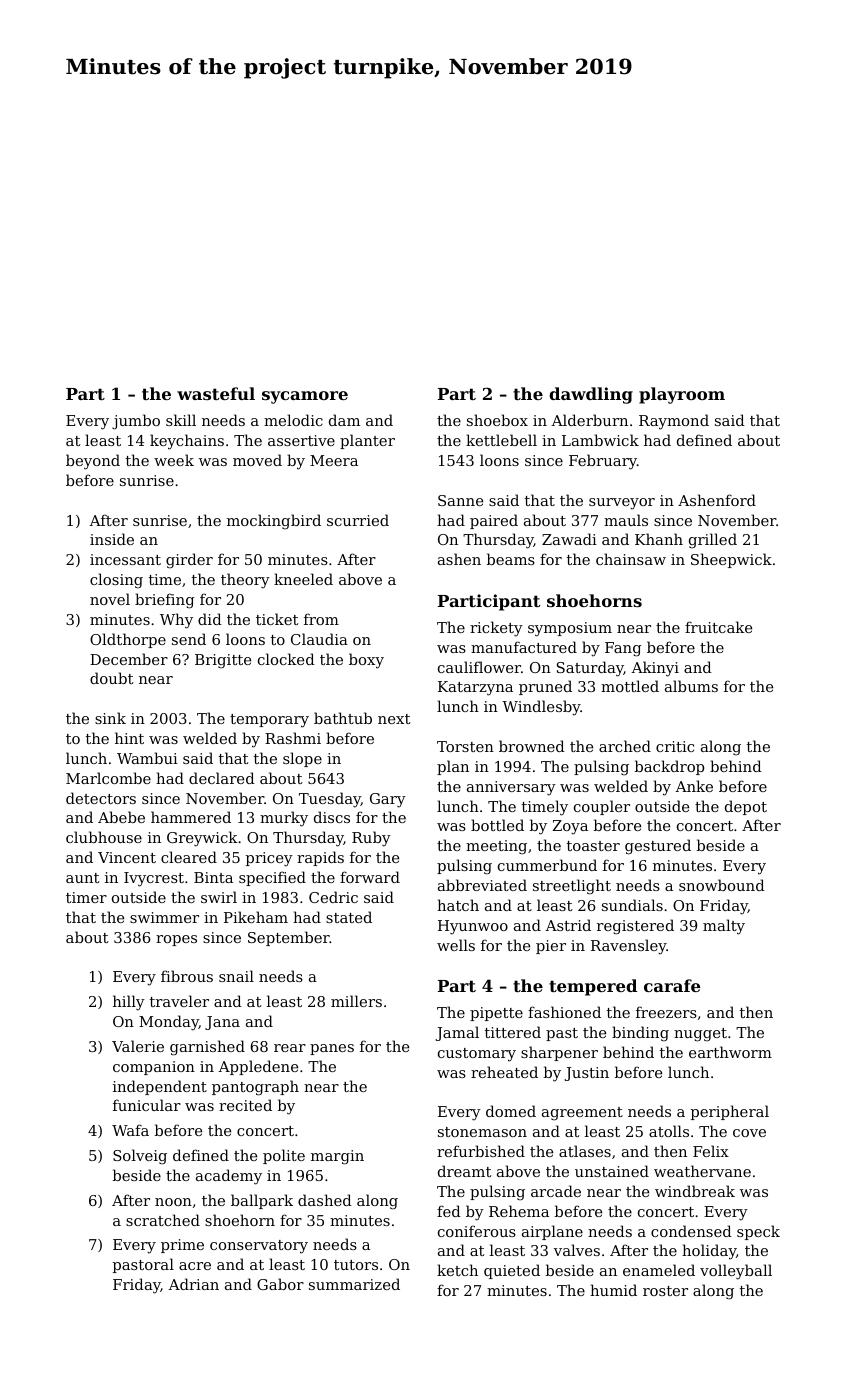 This screenshot has height=1400, width=849. What do you see at coordinates (674, 422) in the screenshot?
I see `Raymond` at bounding box center [674, 422].
